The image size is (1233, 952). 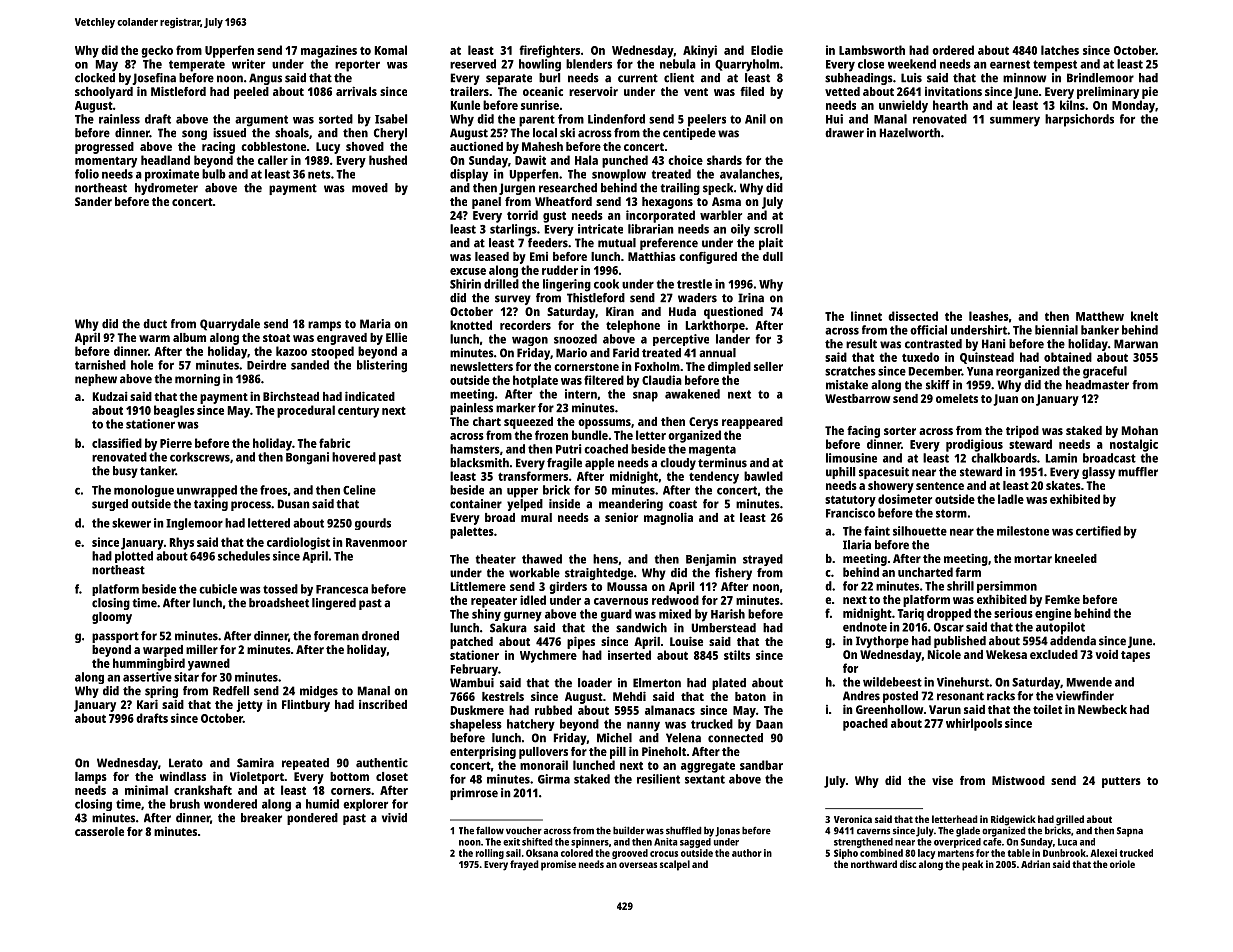 I want to click on Duskmere, so click(x=477, y=710).
